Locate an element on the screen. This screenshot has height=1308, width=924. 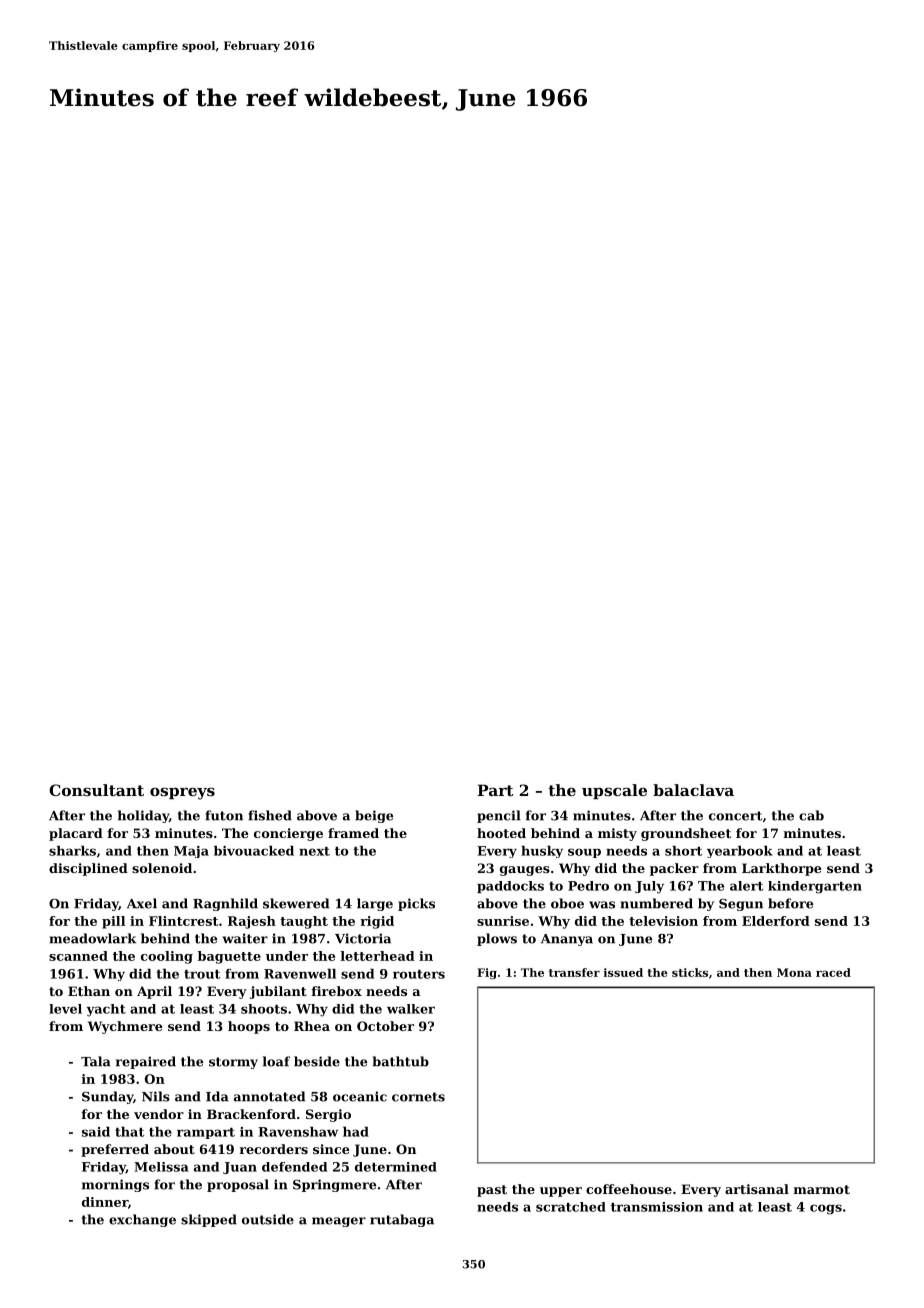
balaclava is located at coordinates (693, 790).
